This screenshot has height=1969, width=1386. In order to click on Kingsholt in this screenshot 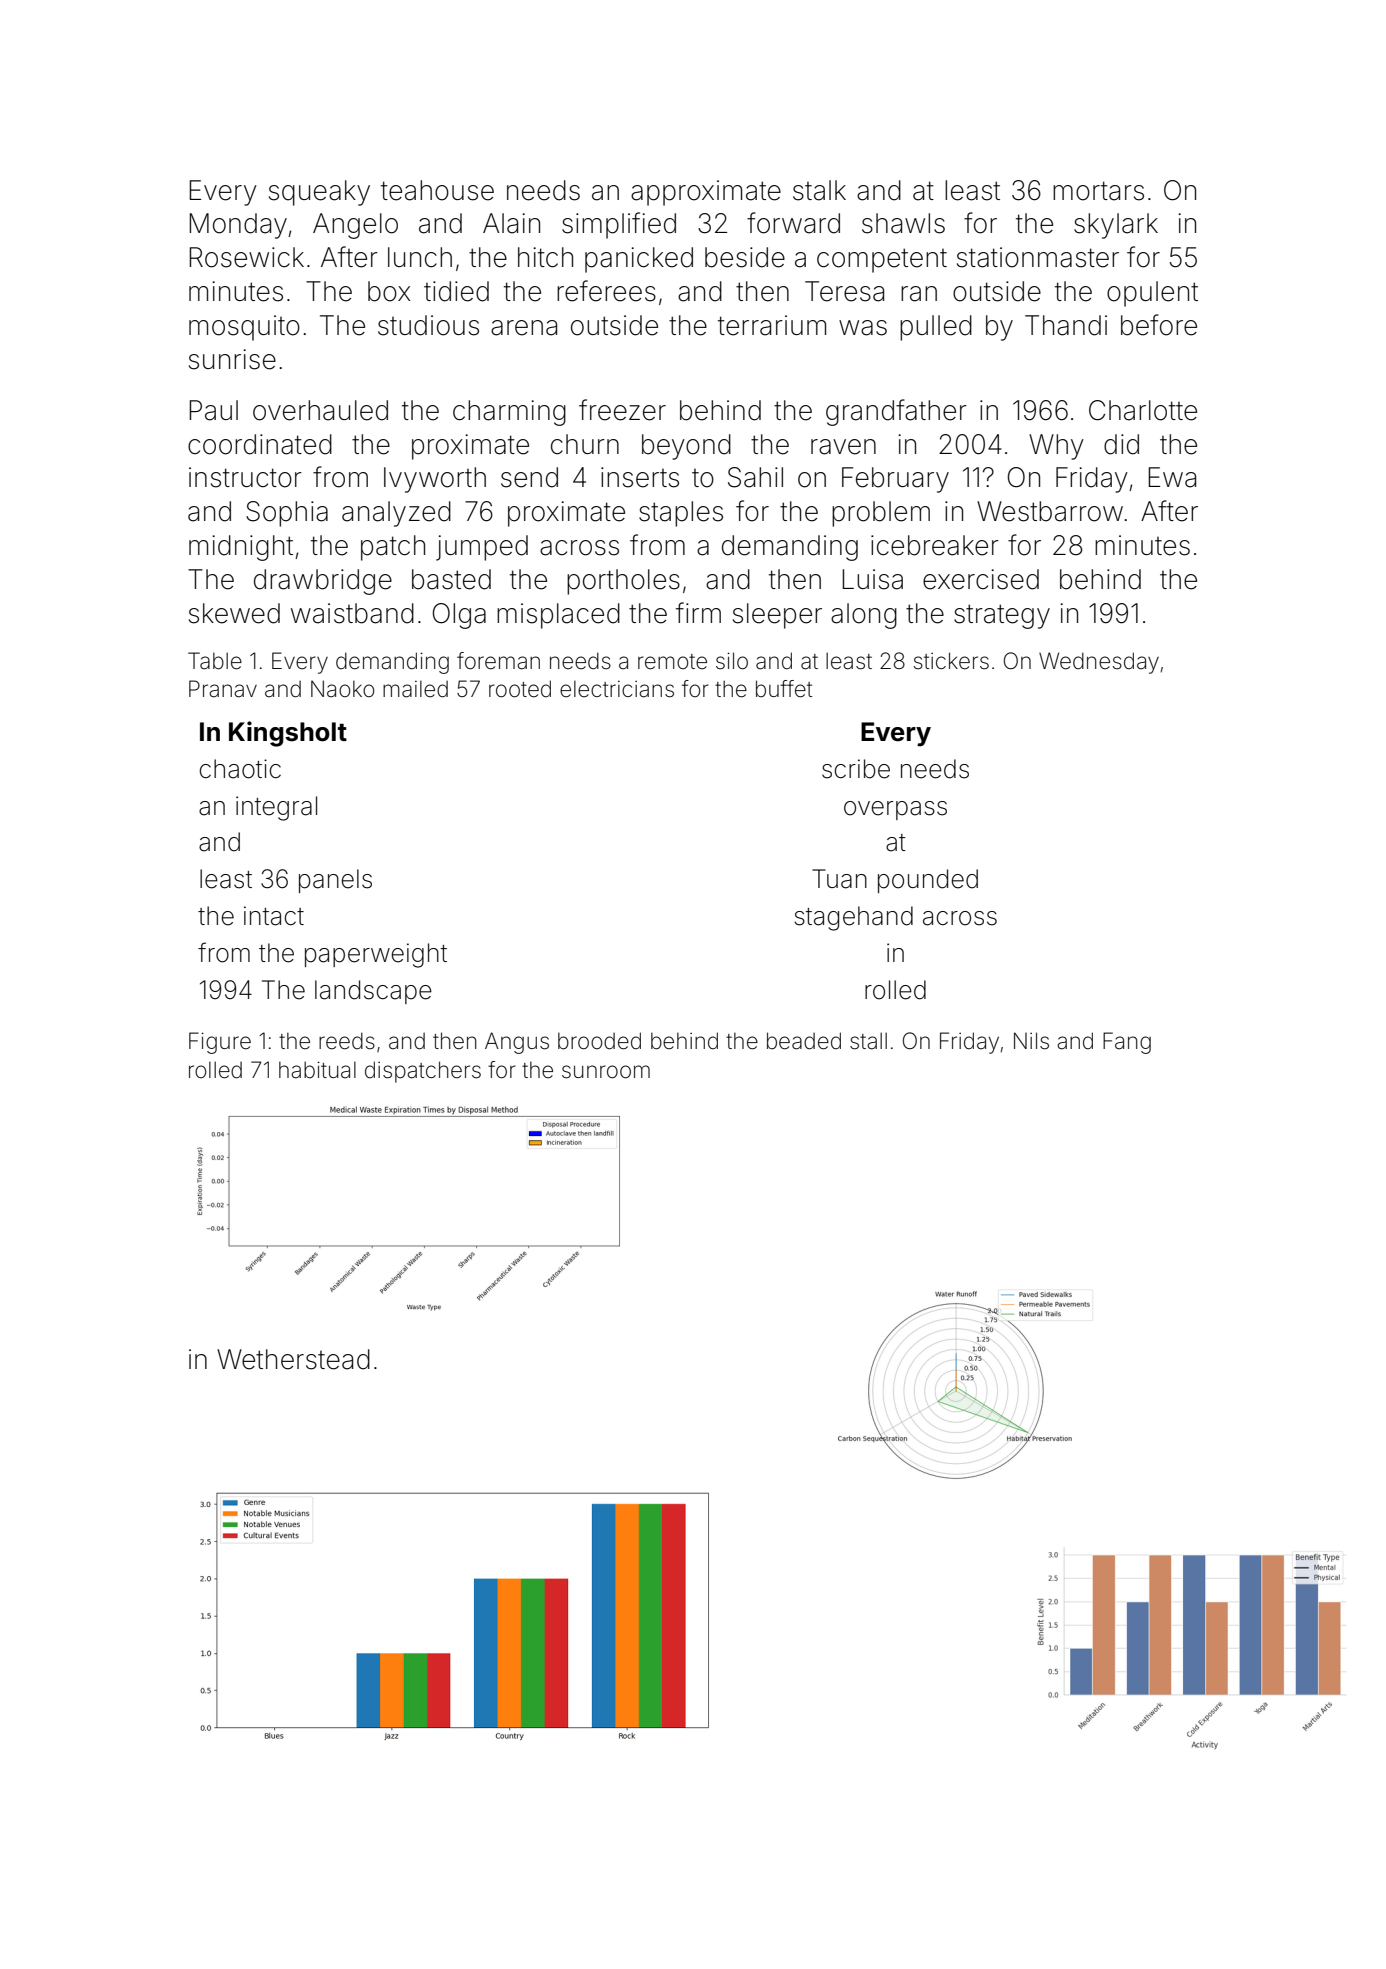, I will do `click(288, 734)`.
